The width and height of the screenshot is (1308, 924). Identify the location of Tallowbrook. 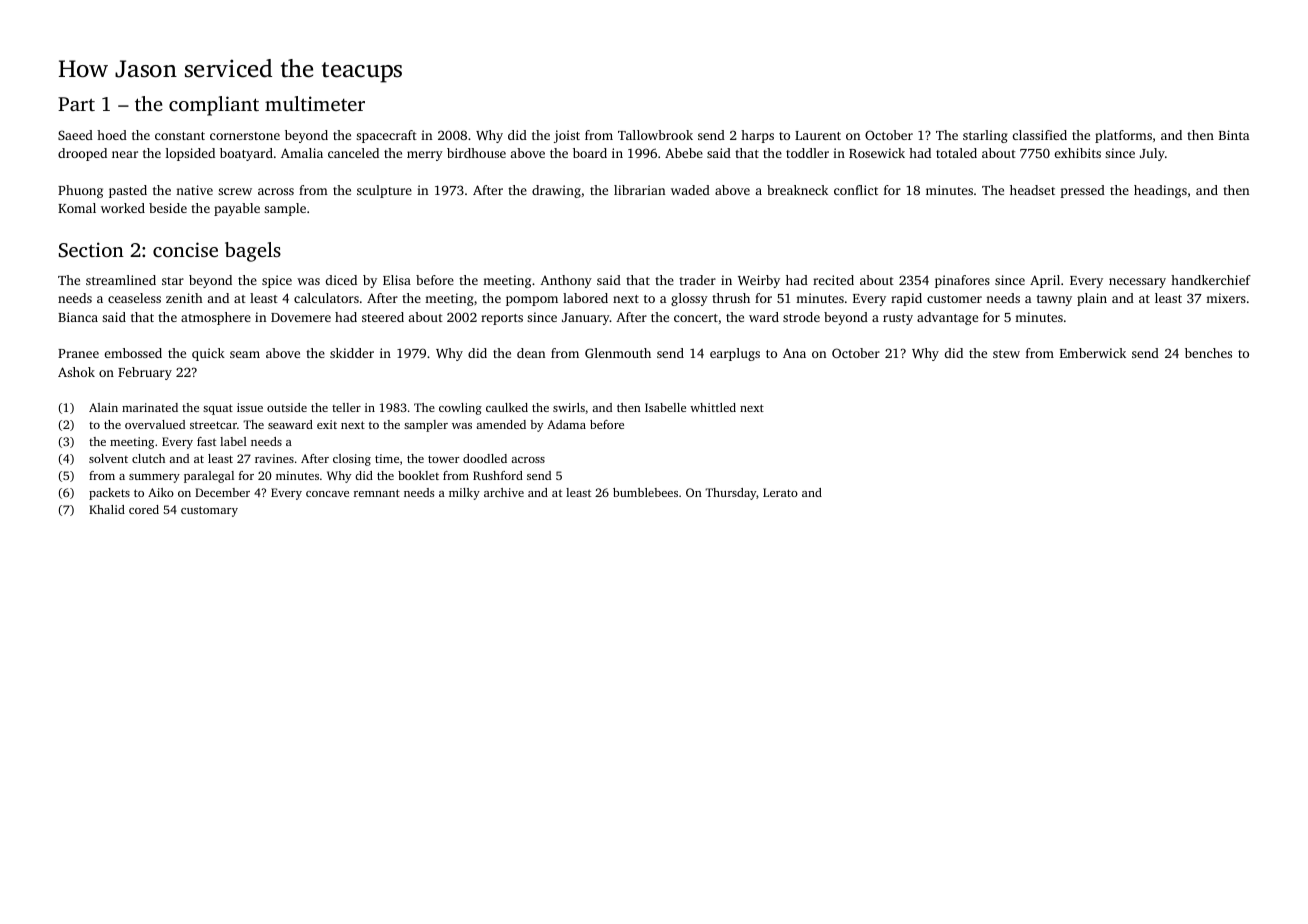
(655, 135).
